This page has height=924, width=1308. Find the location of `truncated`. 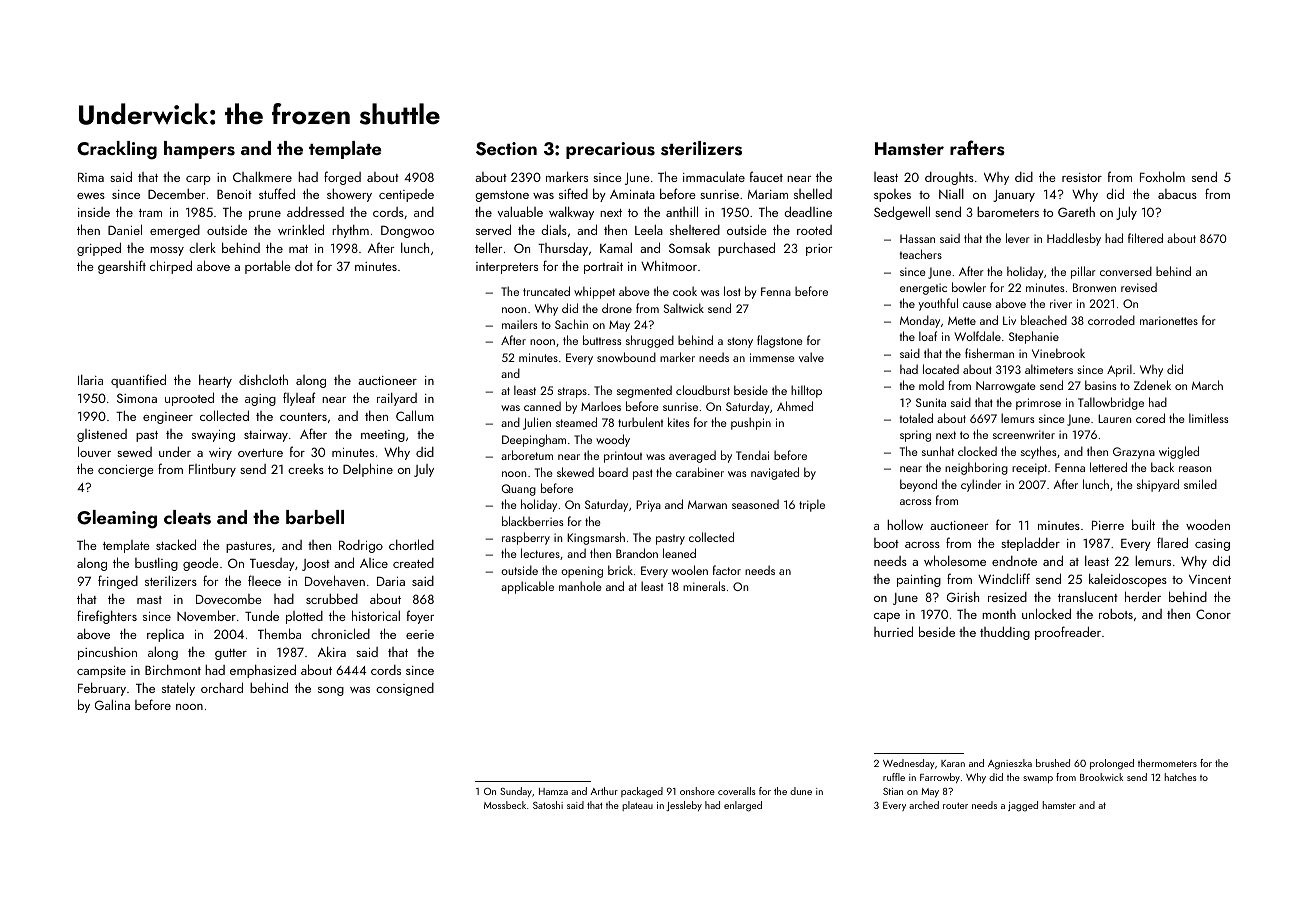

truncated is located at coordinates (546, 291).
